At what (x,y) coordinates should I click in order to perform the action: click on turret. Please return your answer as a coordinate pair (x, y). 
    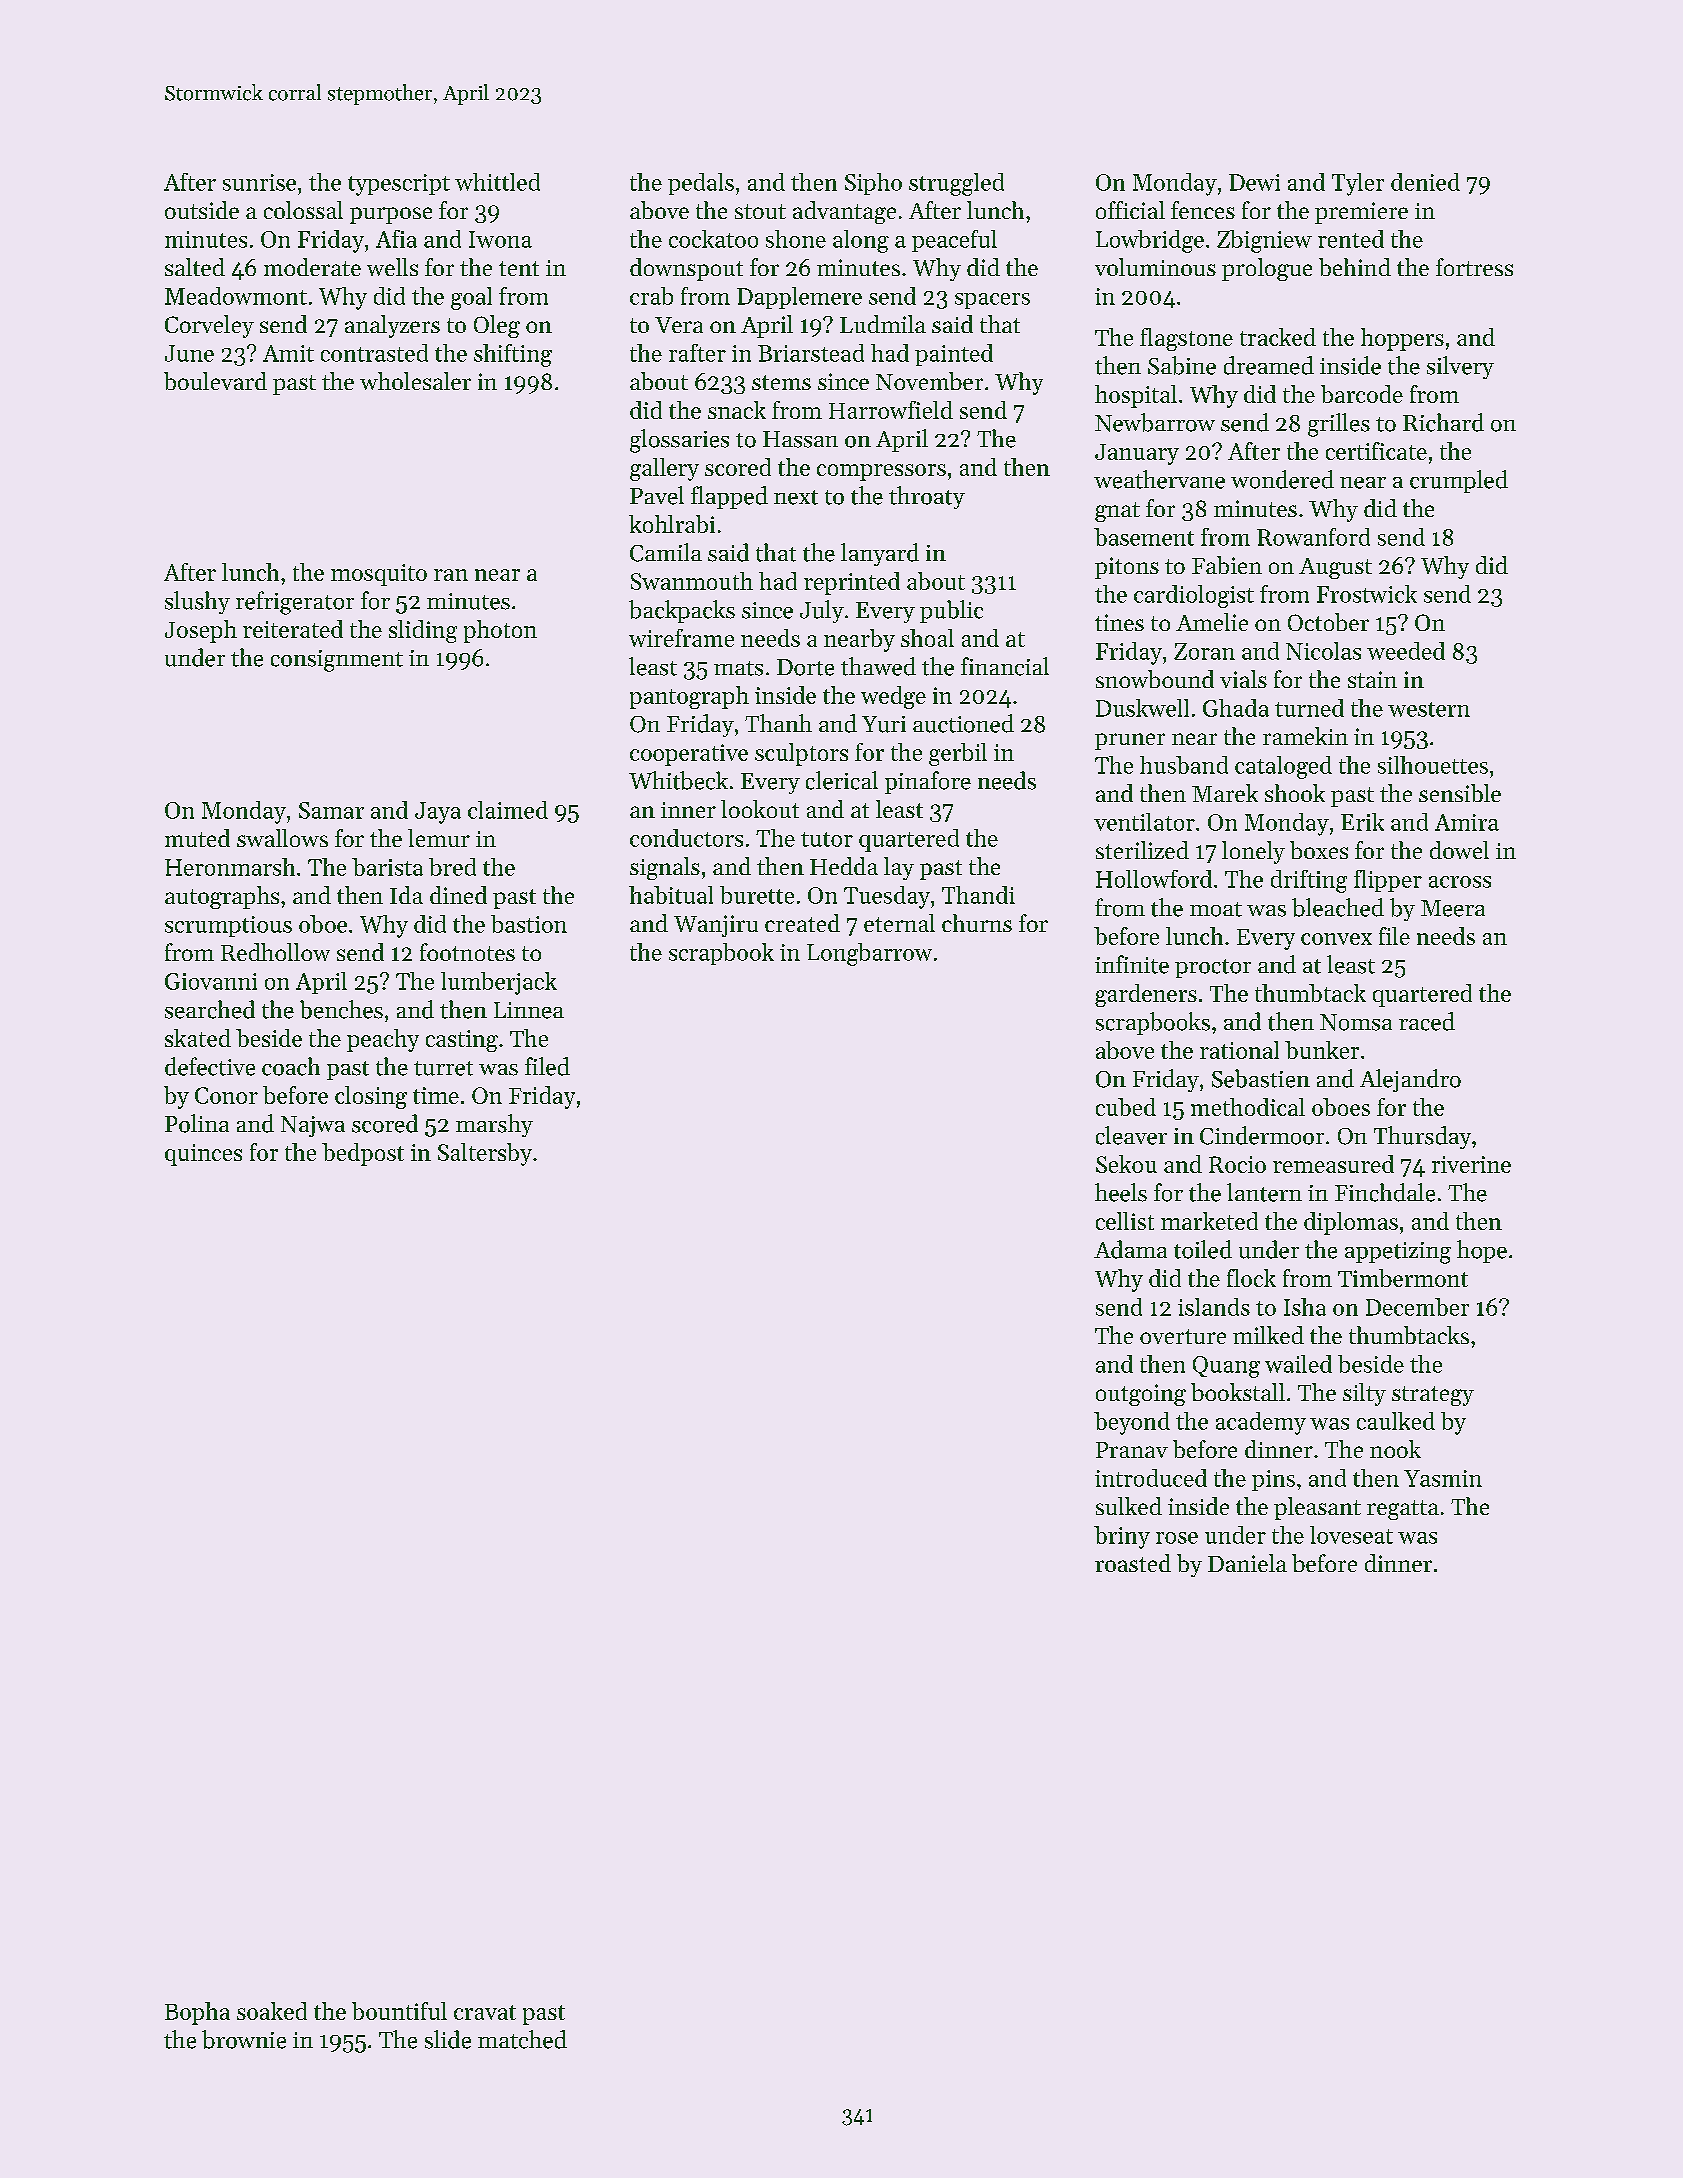
    Looking at the image, I should click on (443, 1068).
